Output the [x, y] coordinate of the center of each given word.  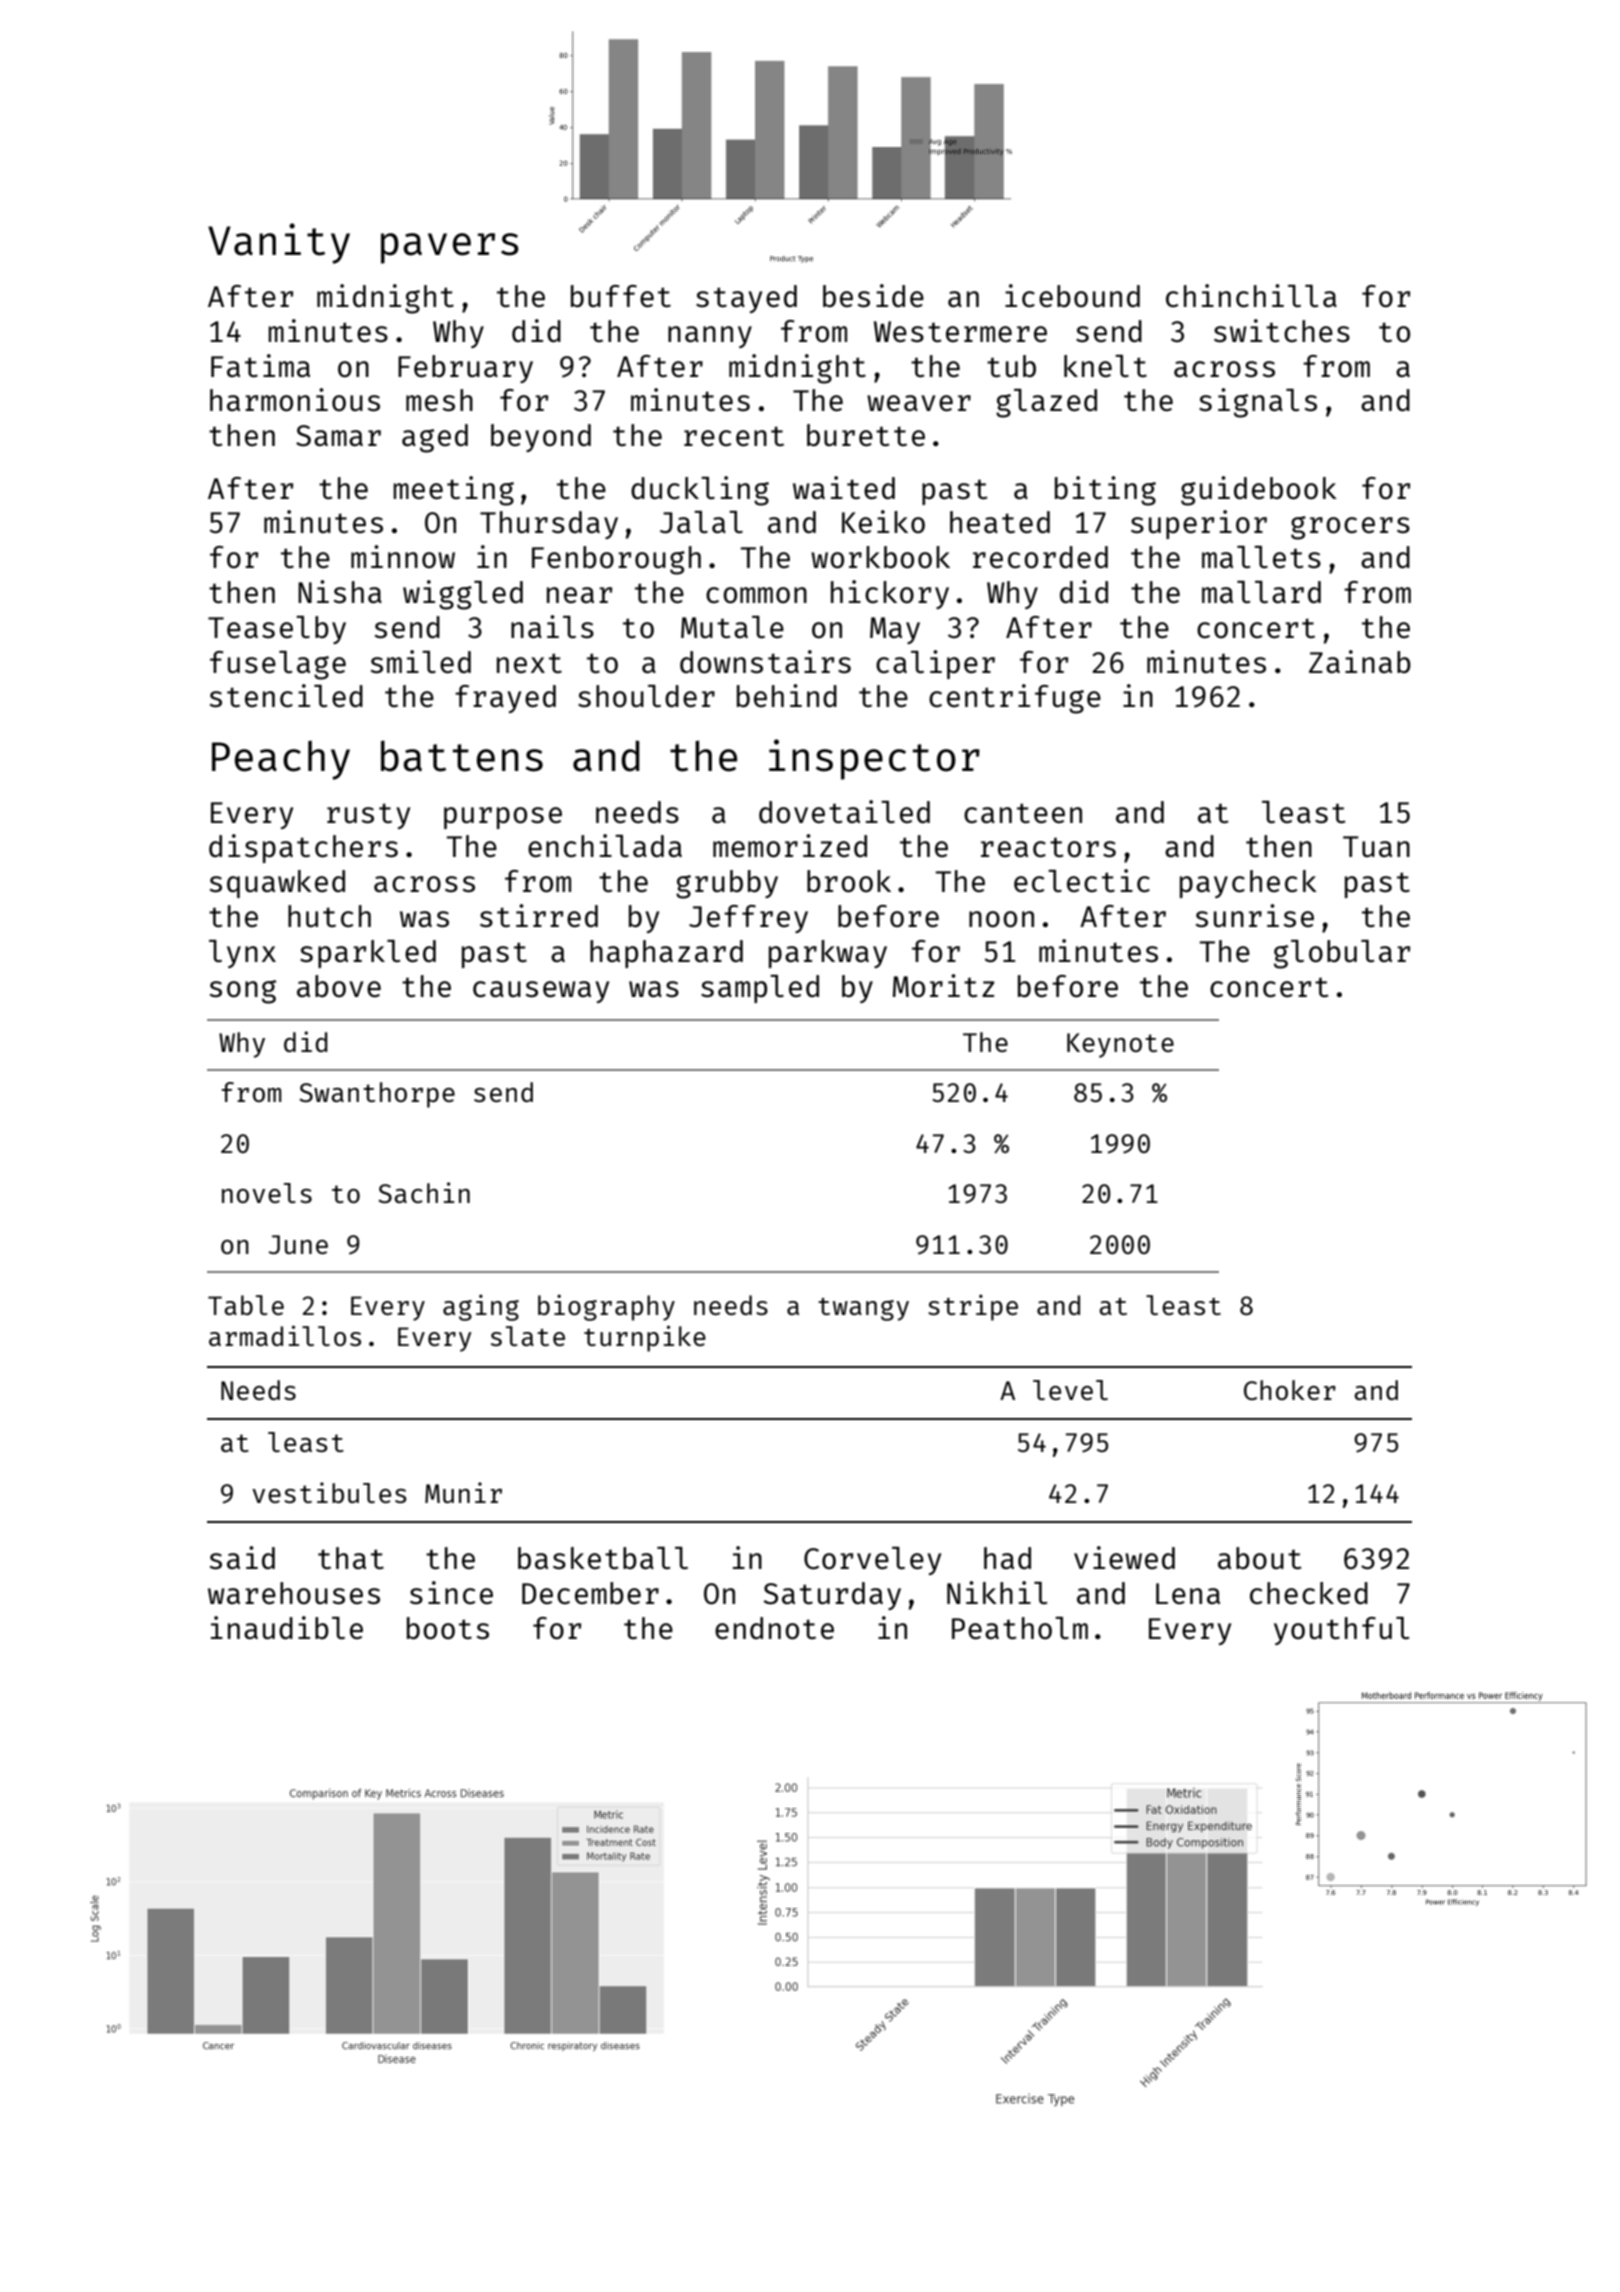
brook [849, 881]
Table [246, 1305]
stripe [973, 1307]
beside [873, 295]
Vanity [279, 243]
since [451, 1592]
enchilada [605, 845]
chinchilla [1251, 295]
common [756, 595]
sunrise [1255, 915]
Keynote [1120, 1045]
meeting [453, 491]
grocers [1350, 528]
